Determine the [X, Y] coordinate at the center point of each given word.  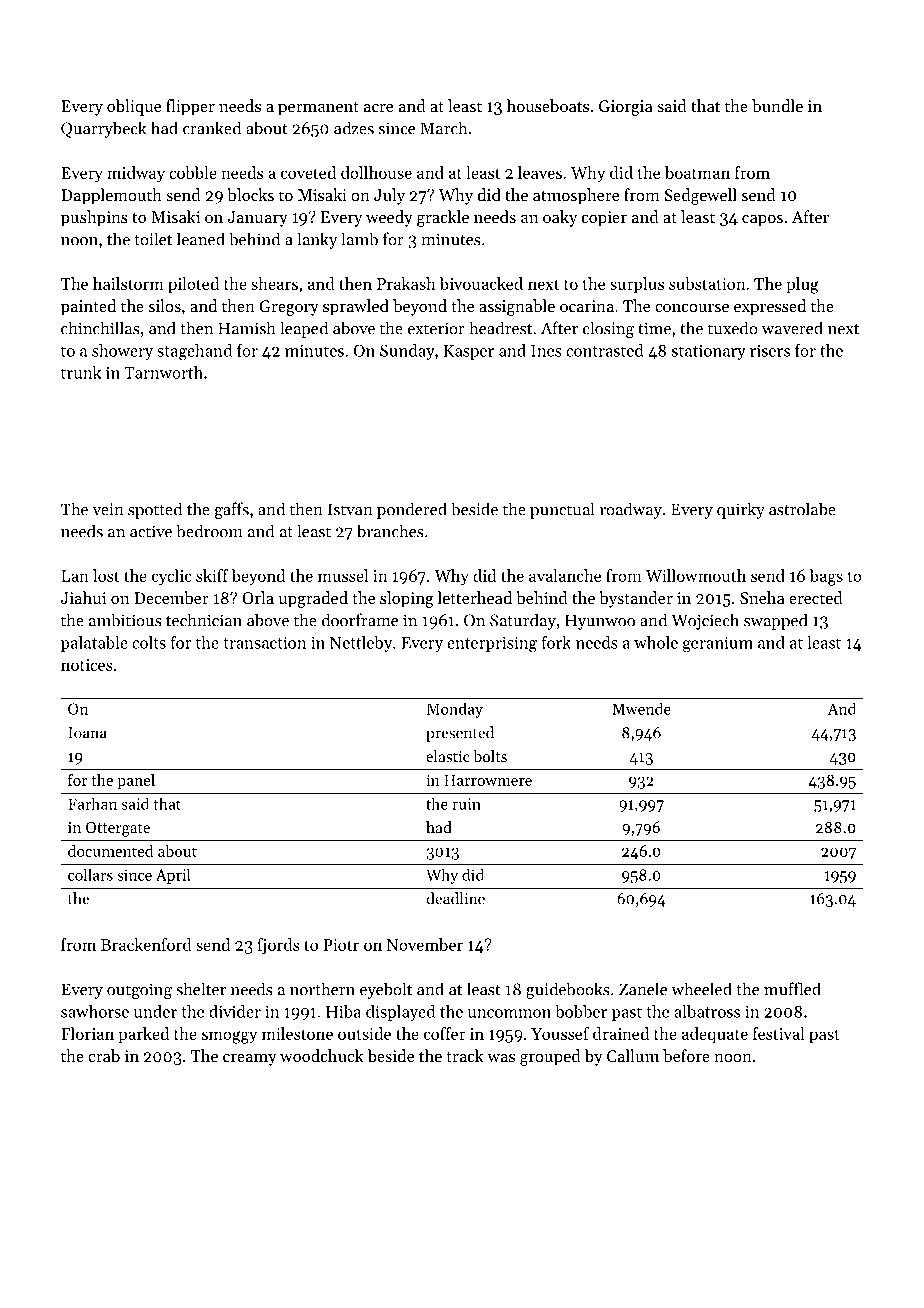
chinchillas [100, 328]
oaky [560, 218]
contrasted [604, 350]
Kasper [468, 352]
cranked [212, 128]
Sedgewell [700, 196]
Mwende [641, 708]
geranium [718, 644]
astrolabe [802, 509]
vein [108, 509]
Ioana [87, 733]
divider [235, 1011]
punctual [562, 510]
